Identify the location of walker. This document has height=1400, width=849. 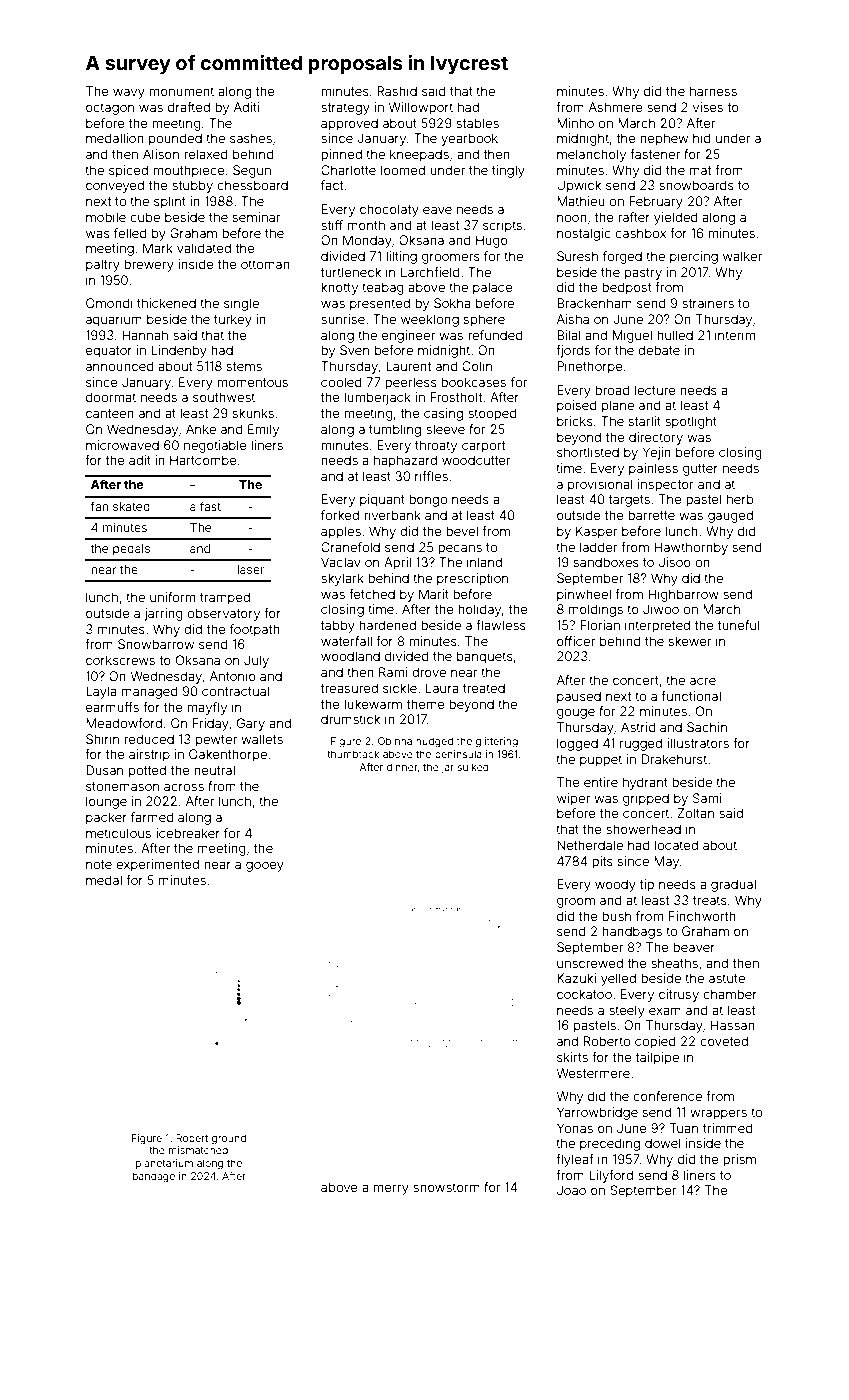
(742, 256).
